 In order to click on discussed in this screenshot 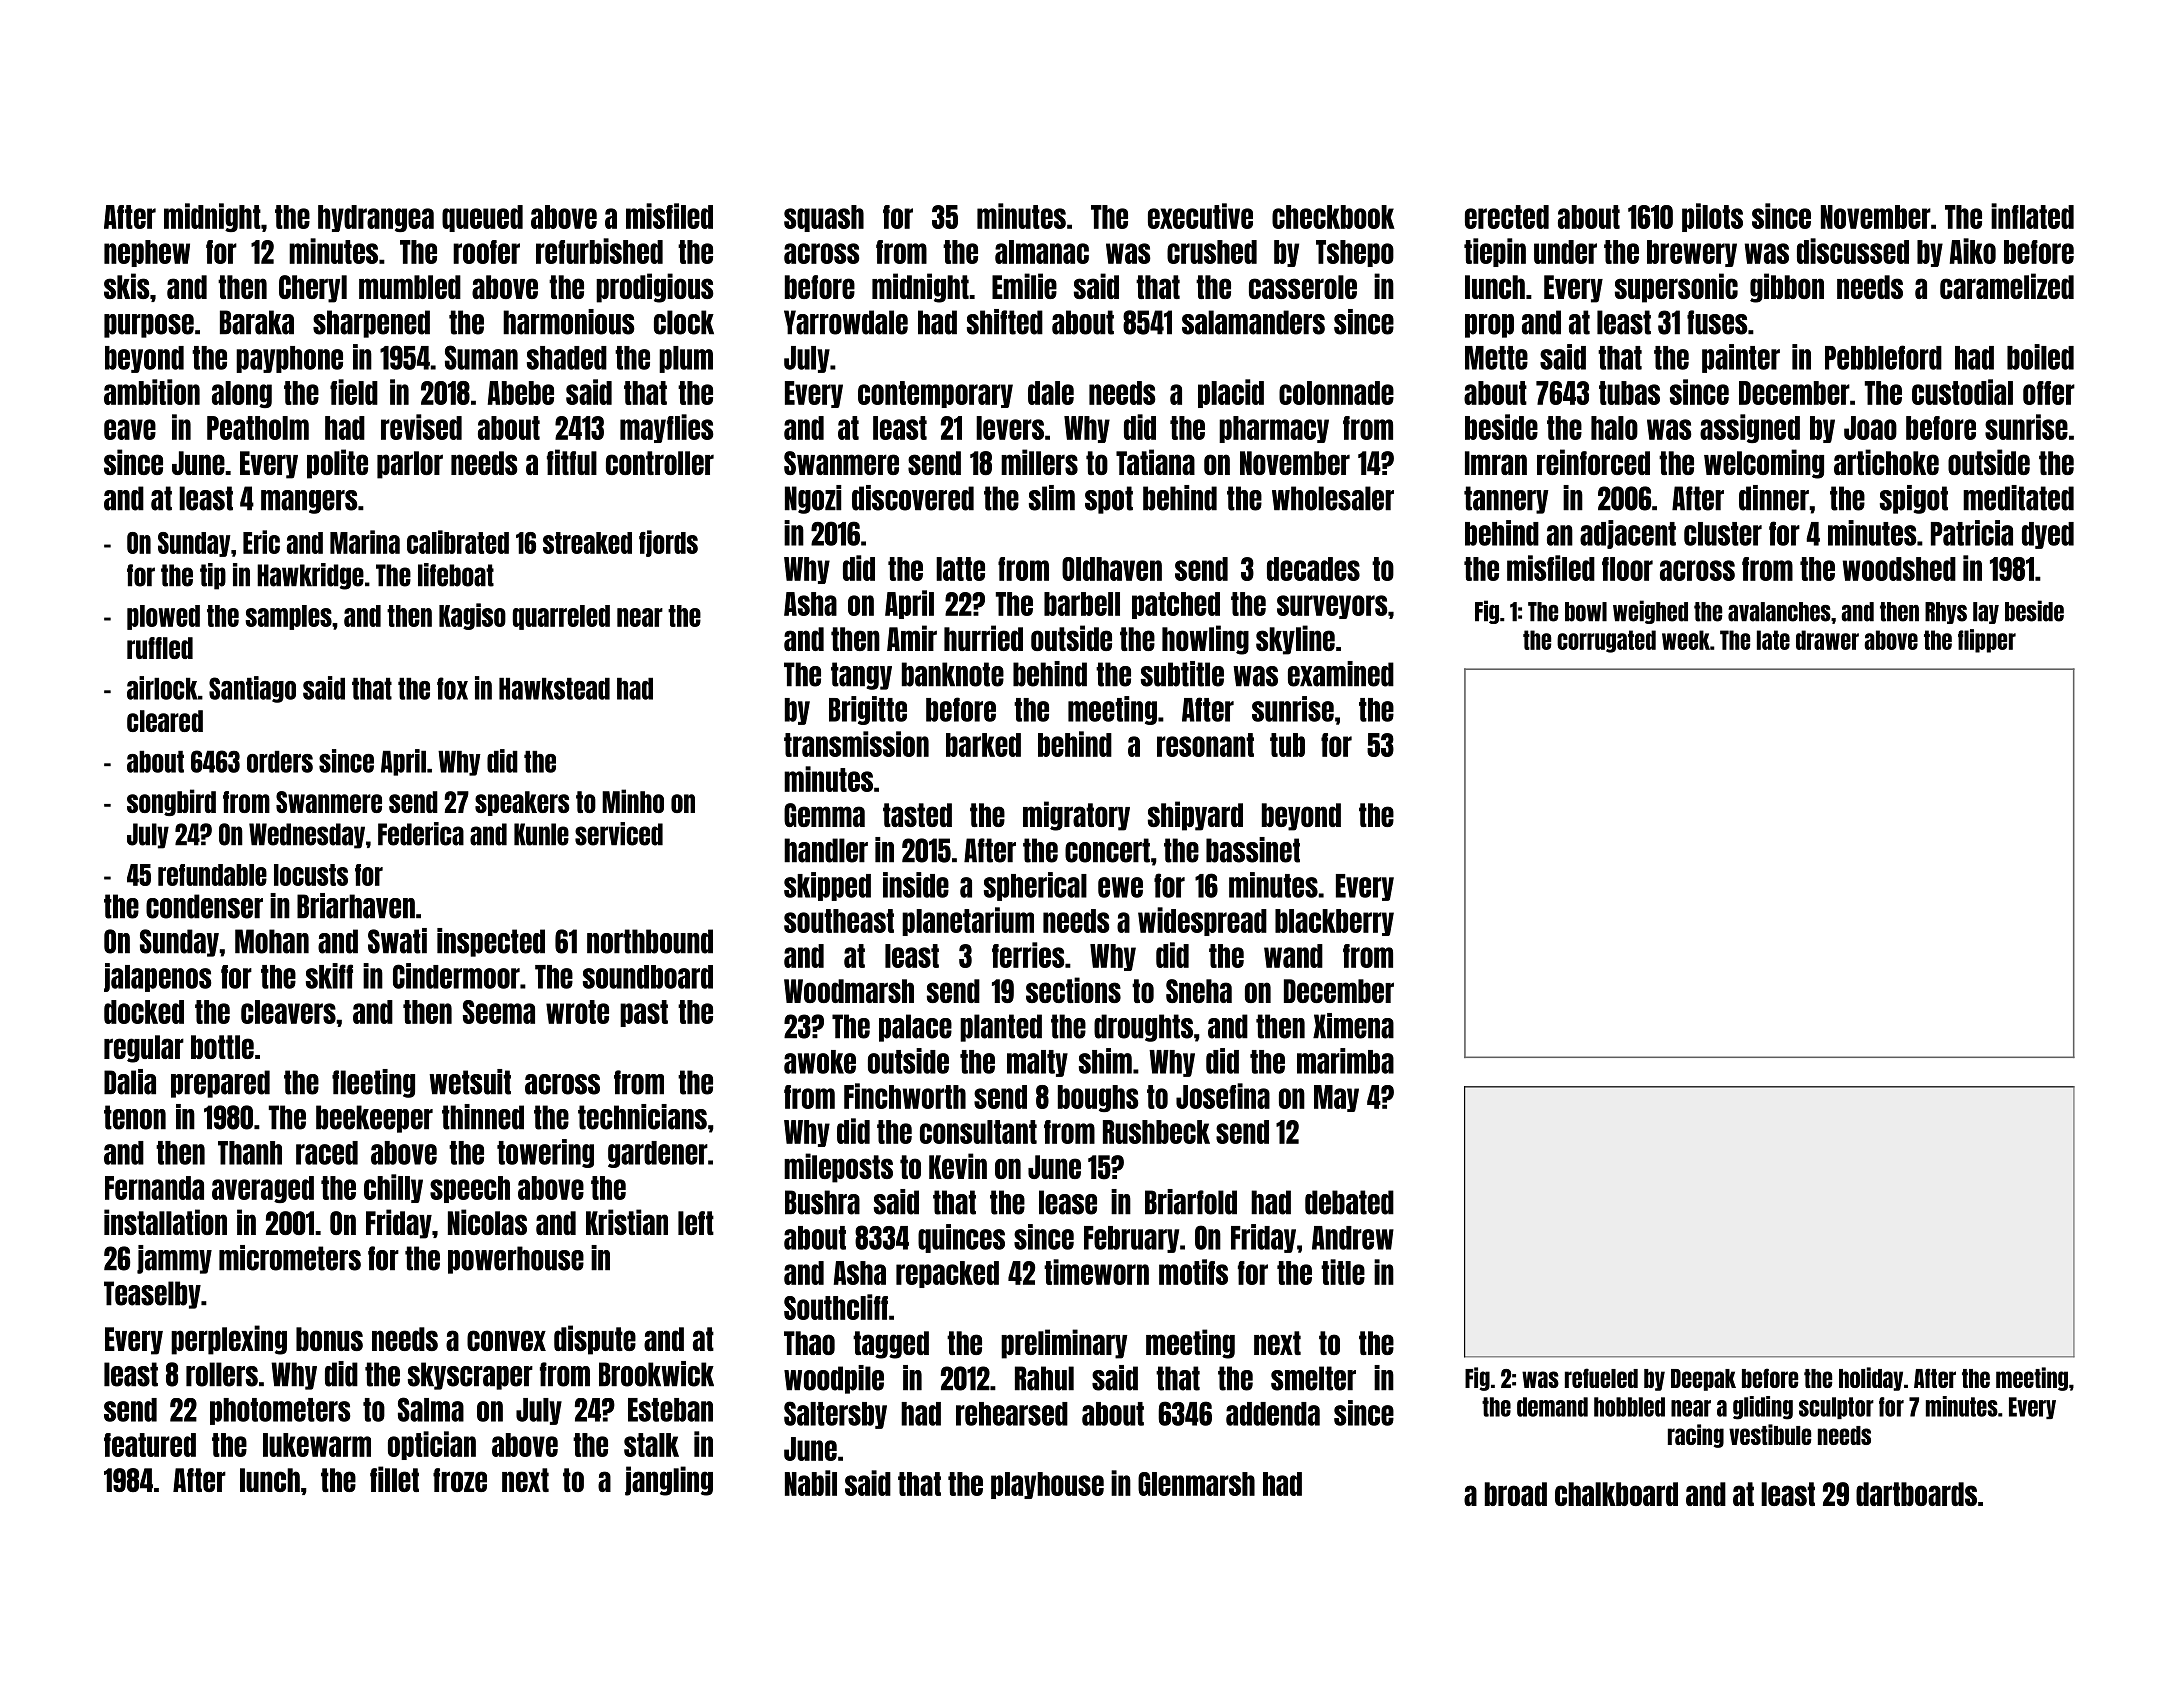, I will do `click(1853, 251)`.
